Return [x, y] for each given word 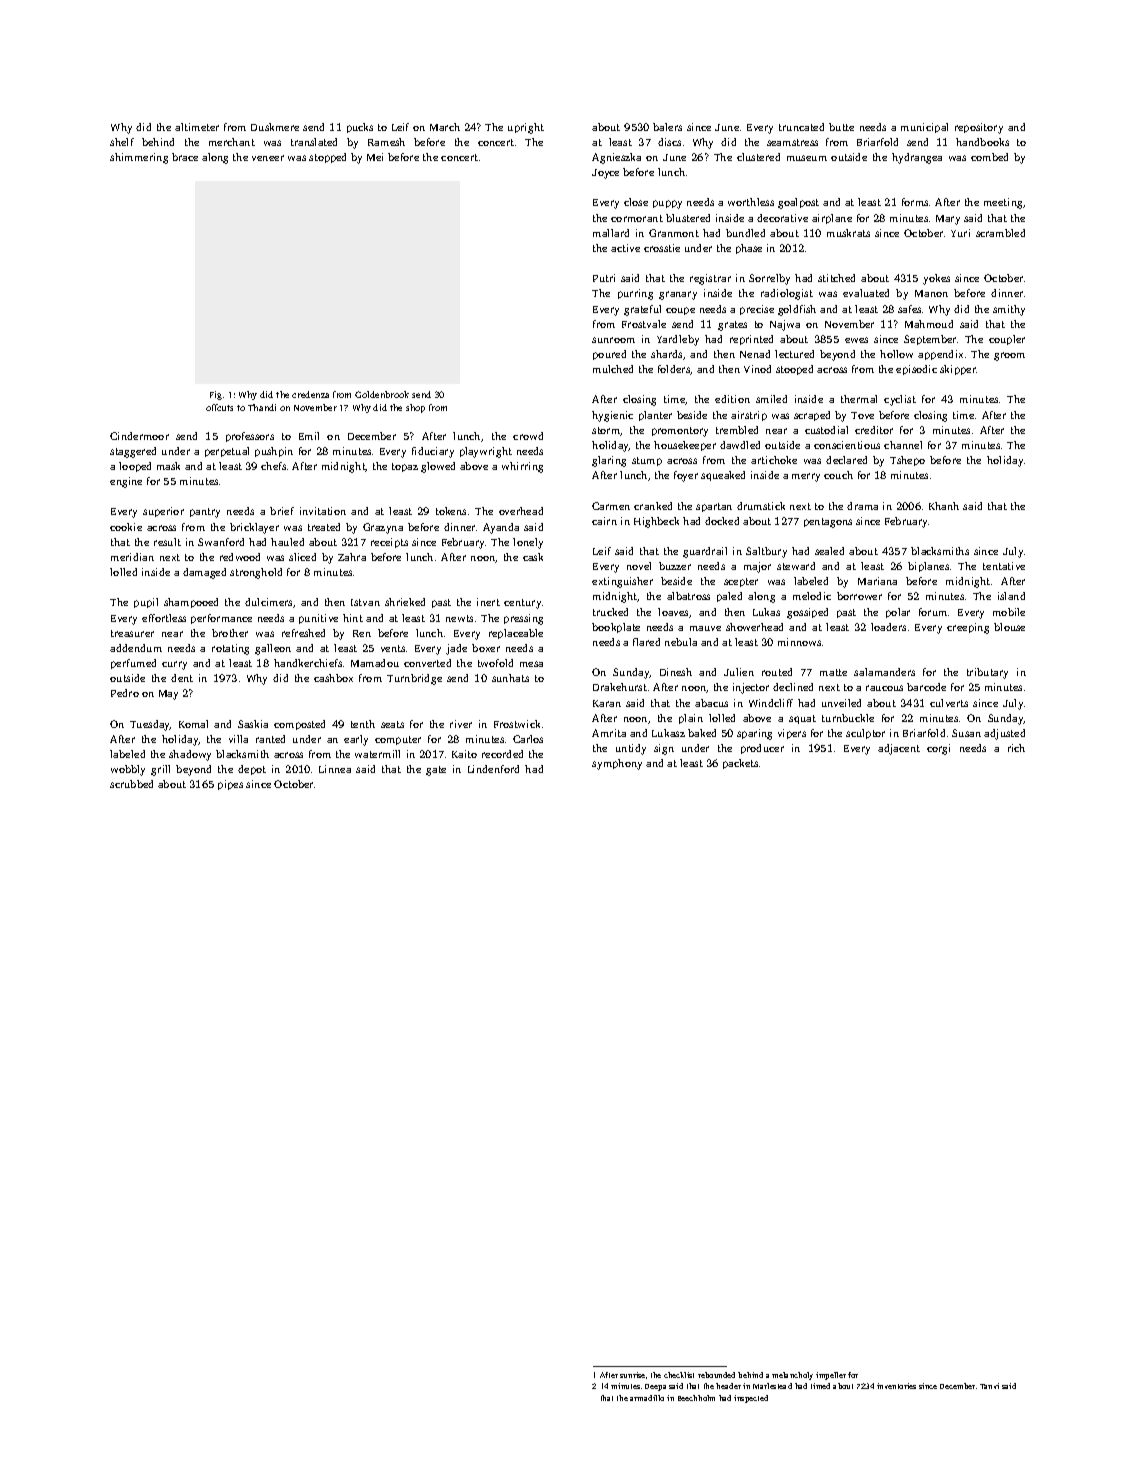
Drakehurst [620, 687]
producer [762, 749]
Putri [604, 278]
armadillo [647, 1398]
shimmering [139, 158]
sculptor [865, 734]
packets [740, 764]
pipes [230, 785]
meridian [132, 557]
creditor [874, 430]
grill [160, 770]
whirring [522, 467]
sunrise [632, 1375]
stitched [836, 278]
